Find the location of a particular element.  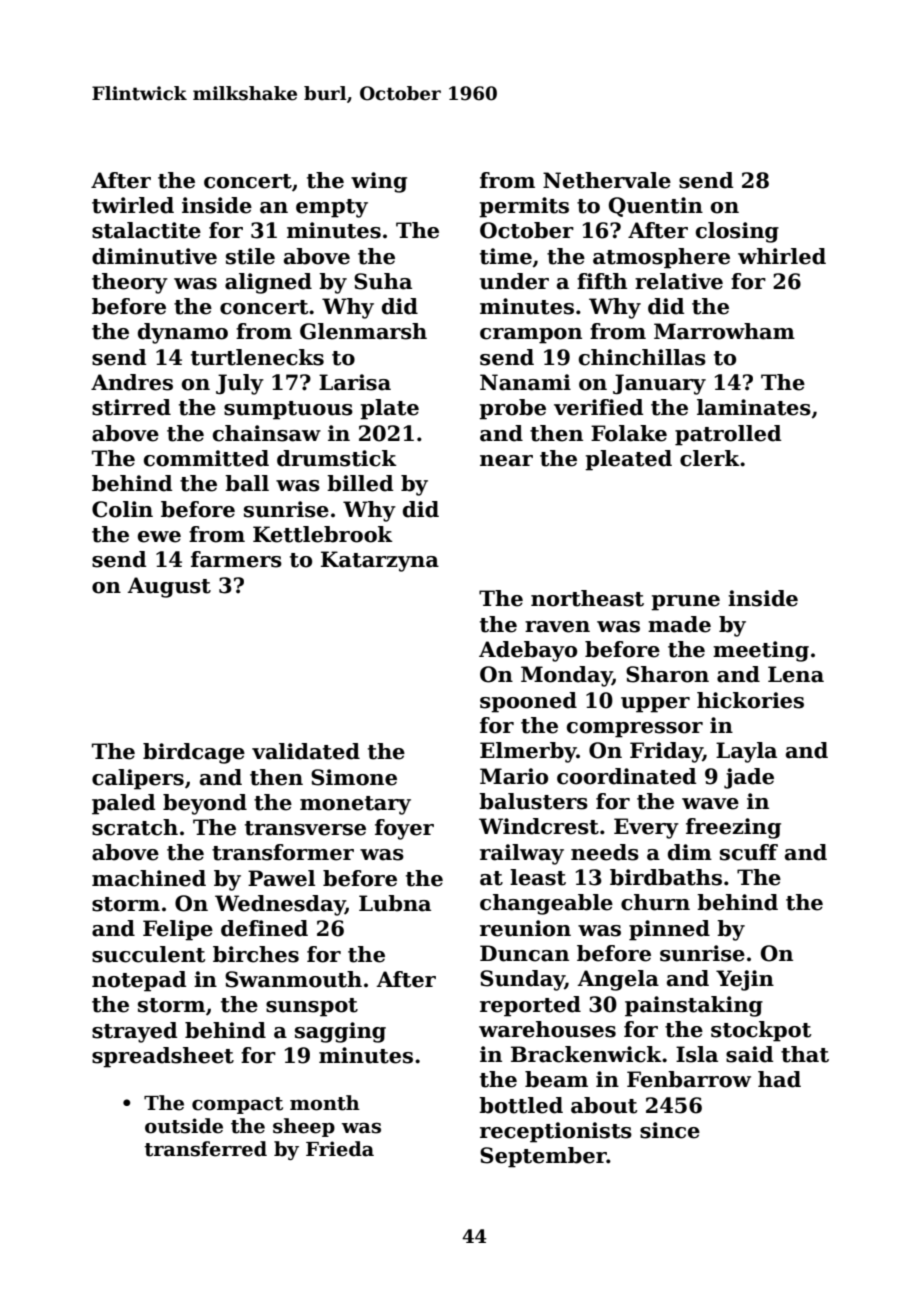

Lena is located at coordinates (796, 674).
